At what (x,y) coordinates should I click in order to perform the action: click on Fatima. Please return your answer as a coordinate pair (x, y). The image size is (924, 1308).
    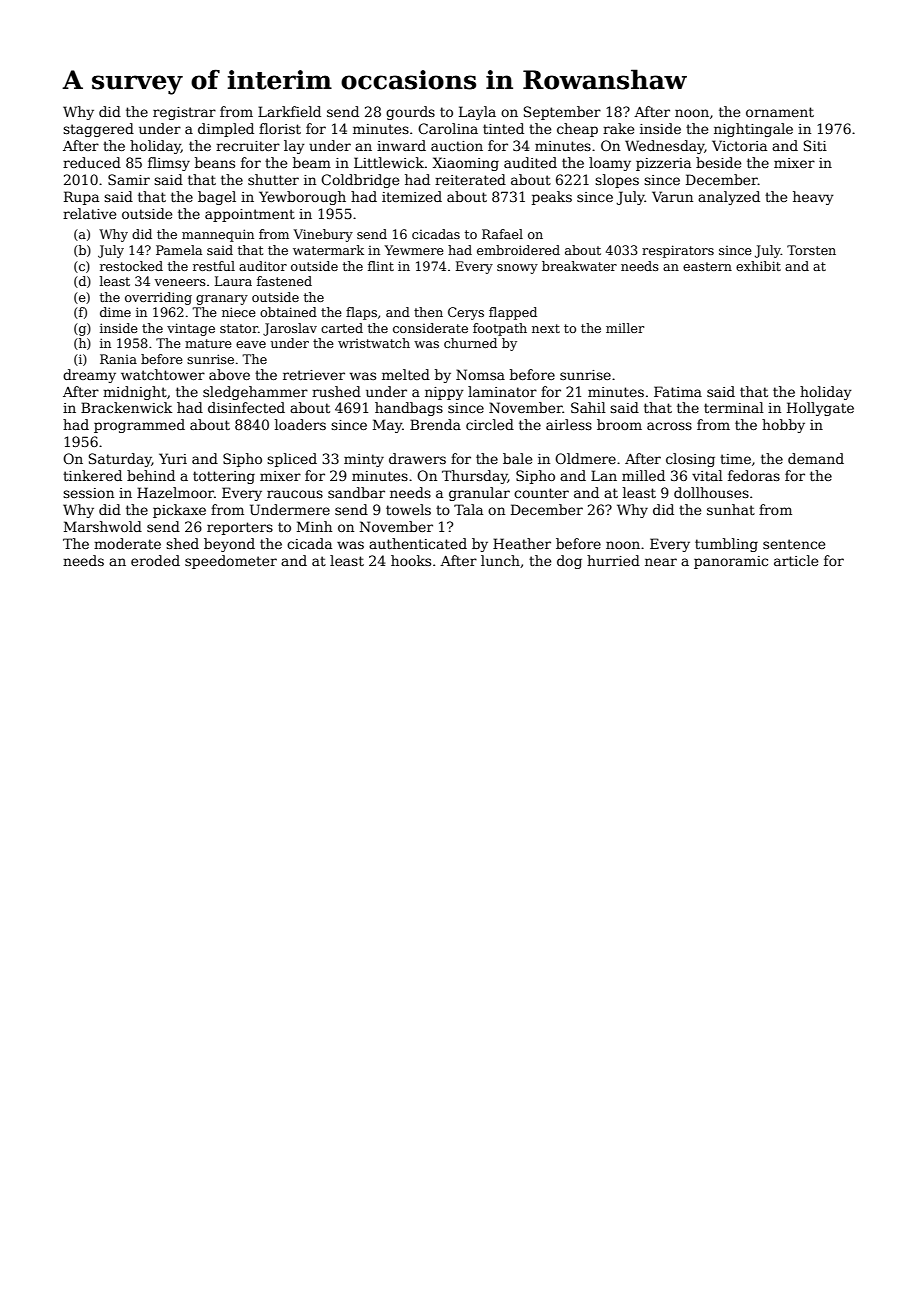
    Looking at the image, I should click on (678, 391).
